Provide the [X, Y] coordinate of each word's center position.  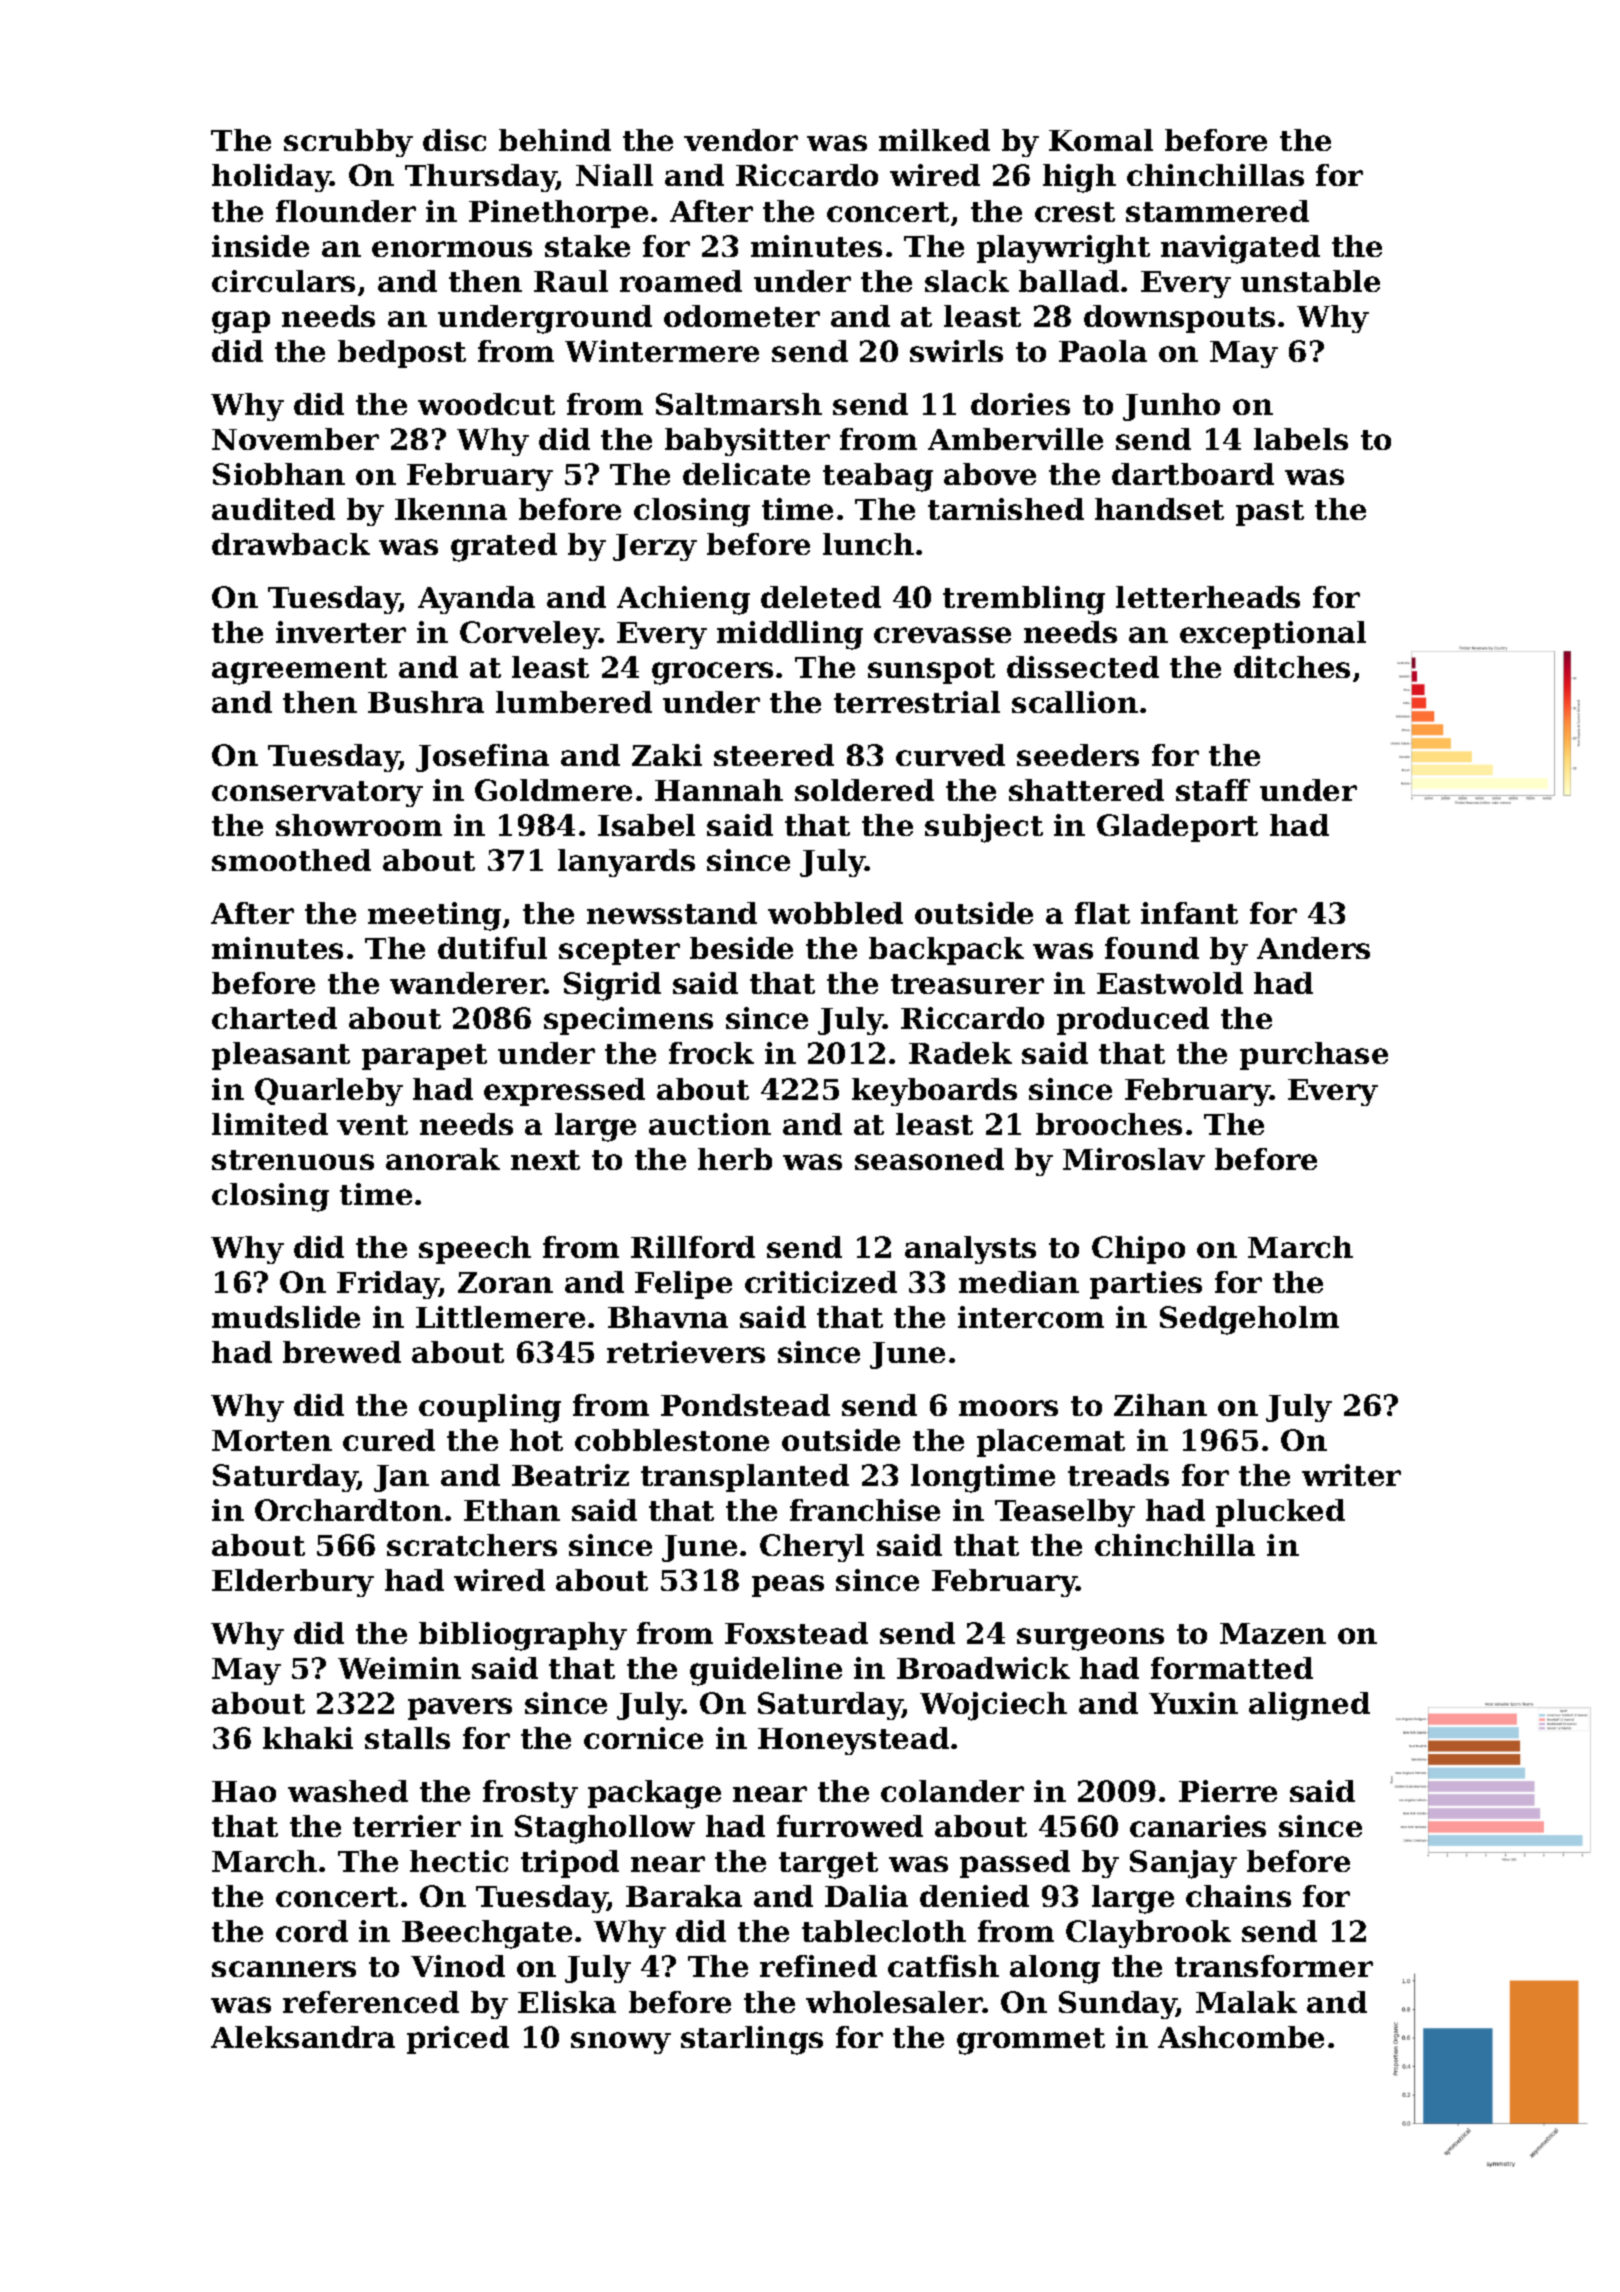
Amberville [1015, 439]
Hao [244, 1791]
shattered [1086, 790]
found [1152, 948]
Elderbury [293, 1583]
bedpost [402, 354]
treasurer [967, 984]
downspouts [1179, 319]
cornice [643, 1738]
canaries [1198, 1826]
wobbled [835, 913]
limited [270, 1124]
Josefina [482, 758]
